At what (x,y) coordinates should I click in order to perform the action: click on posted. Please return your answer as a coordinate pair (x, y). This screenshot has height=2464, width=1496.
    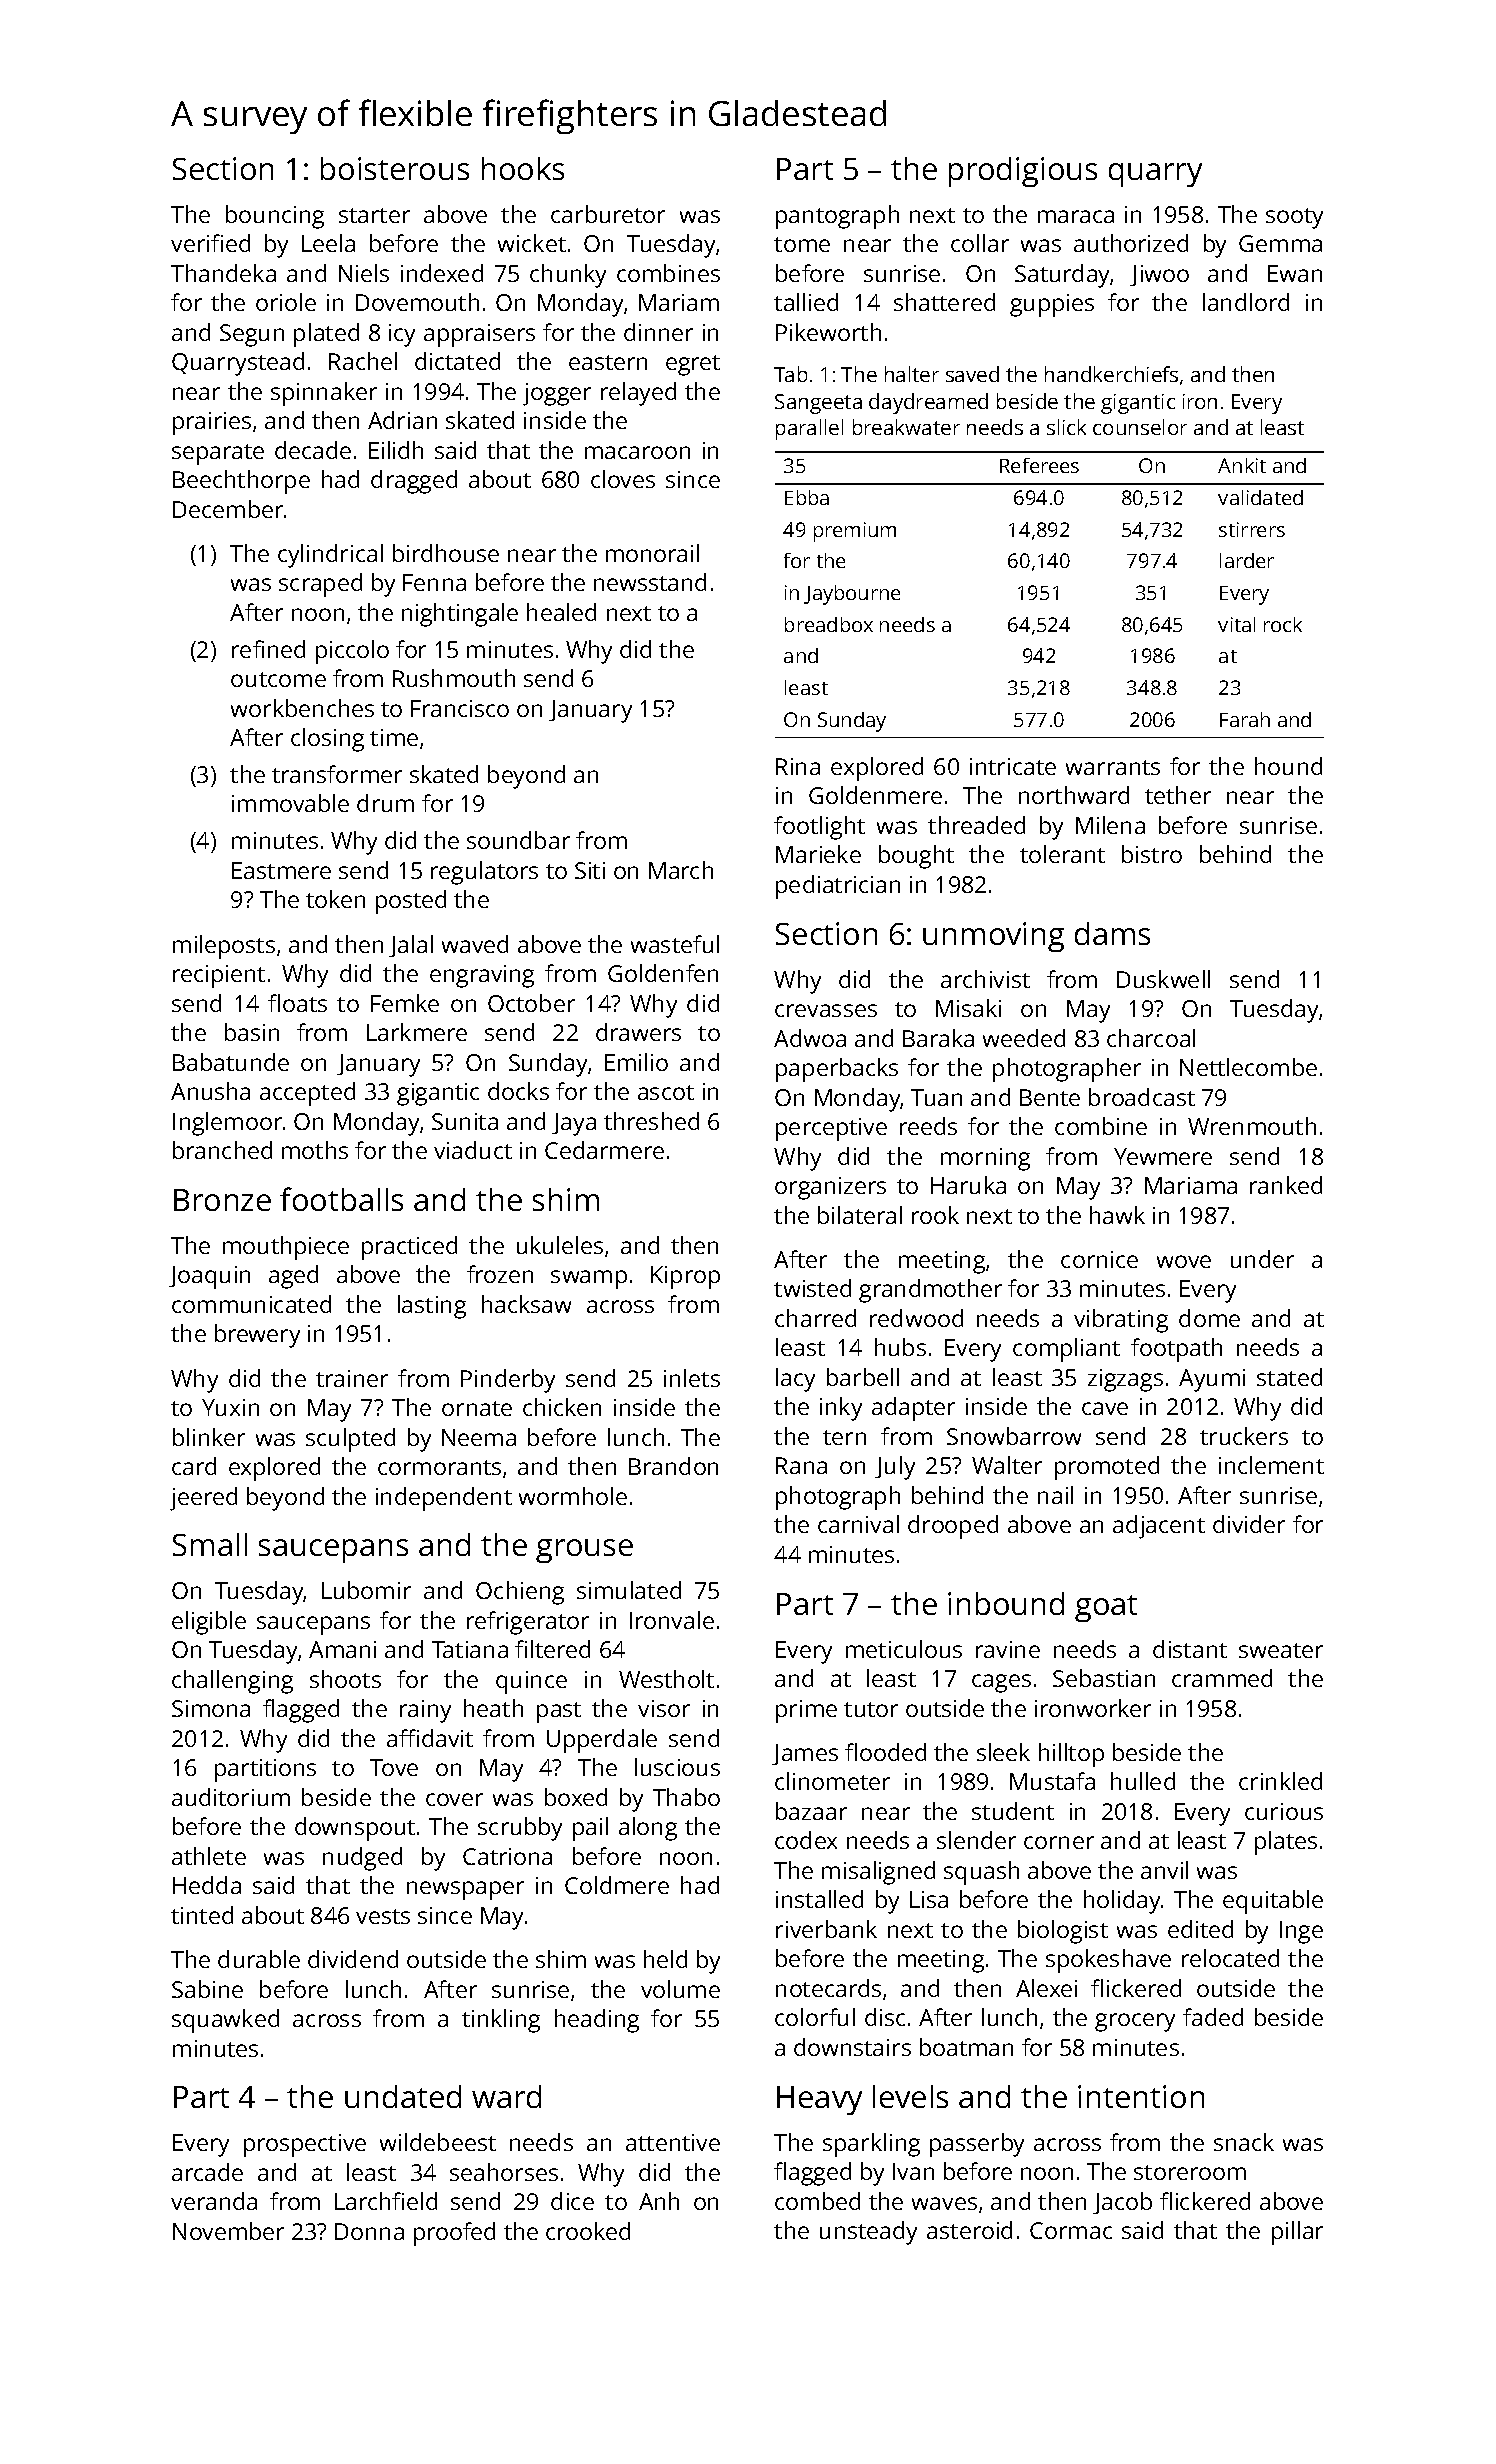
    Looking at the image, I should click on (411, 902).
